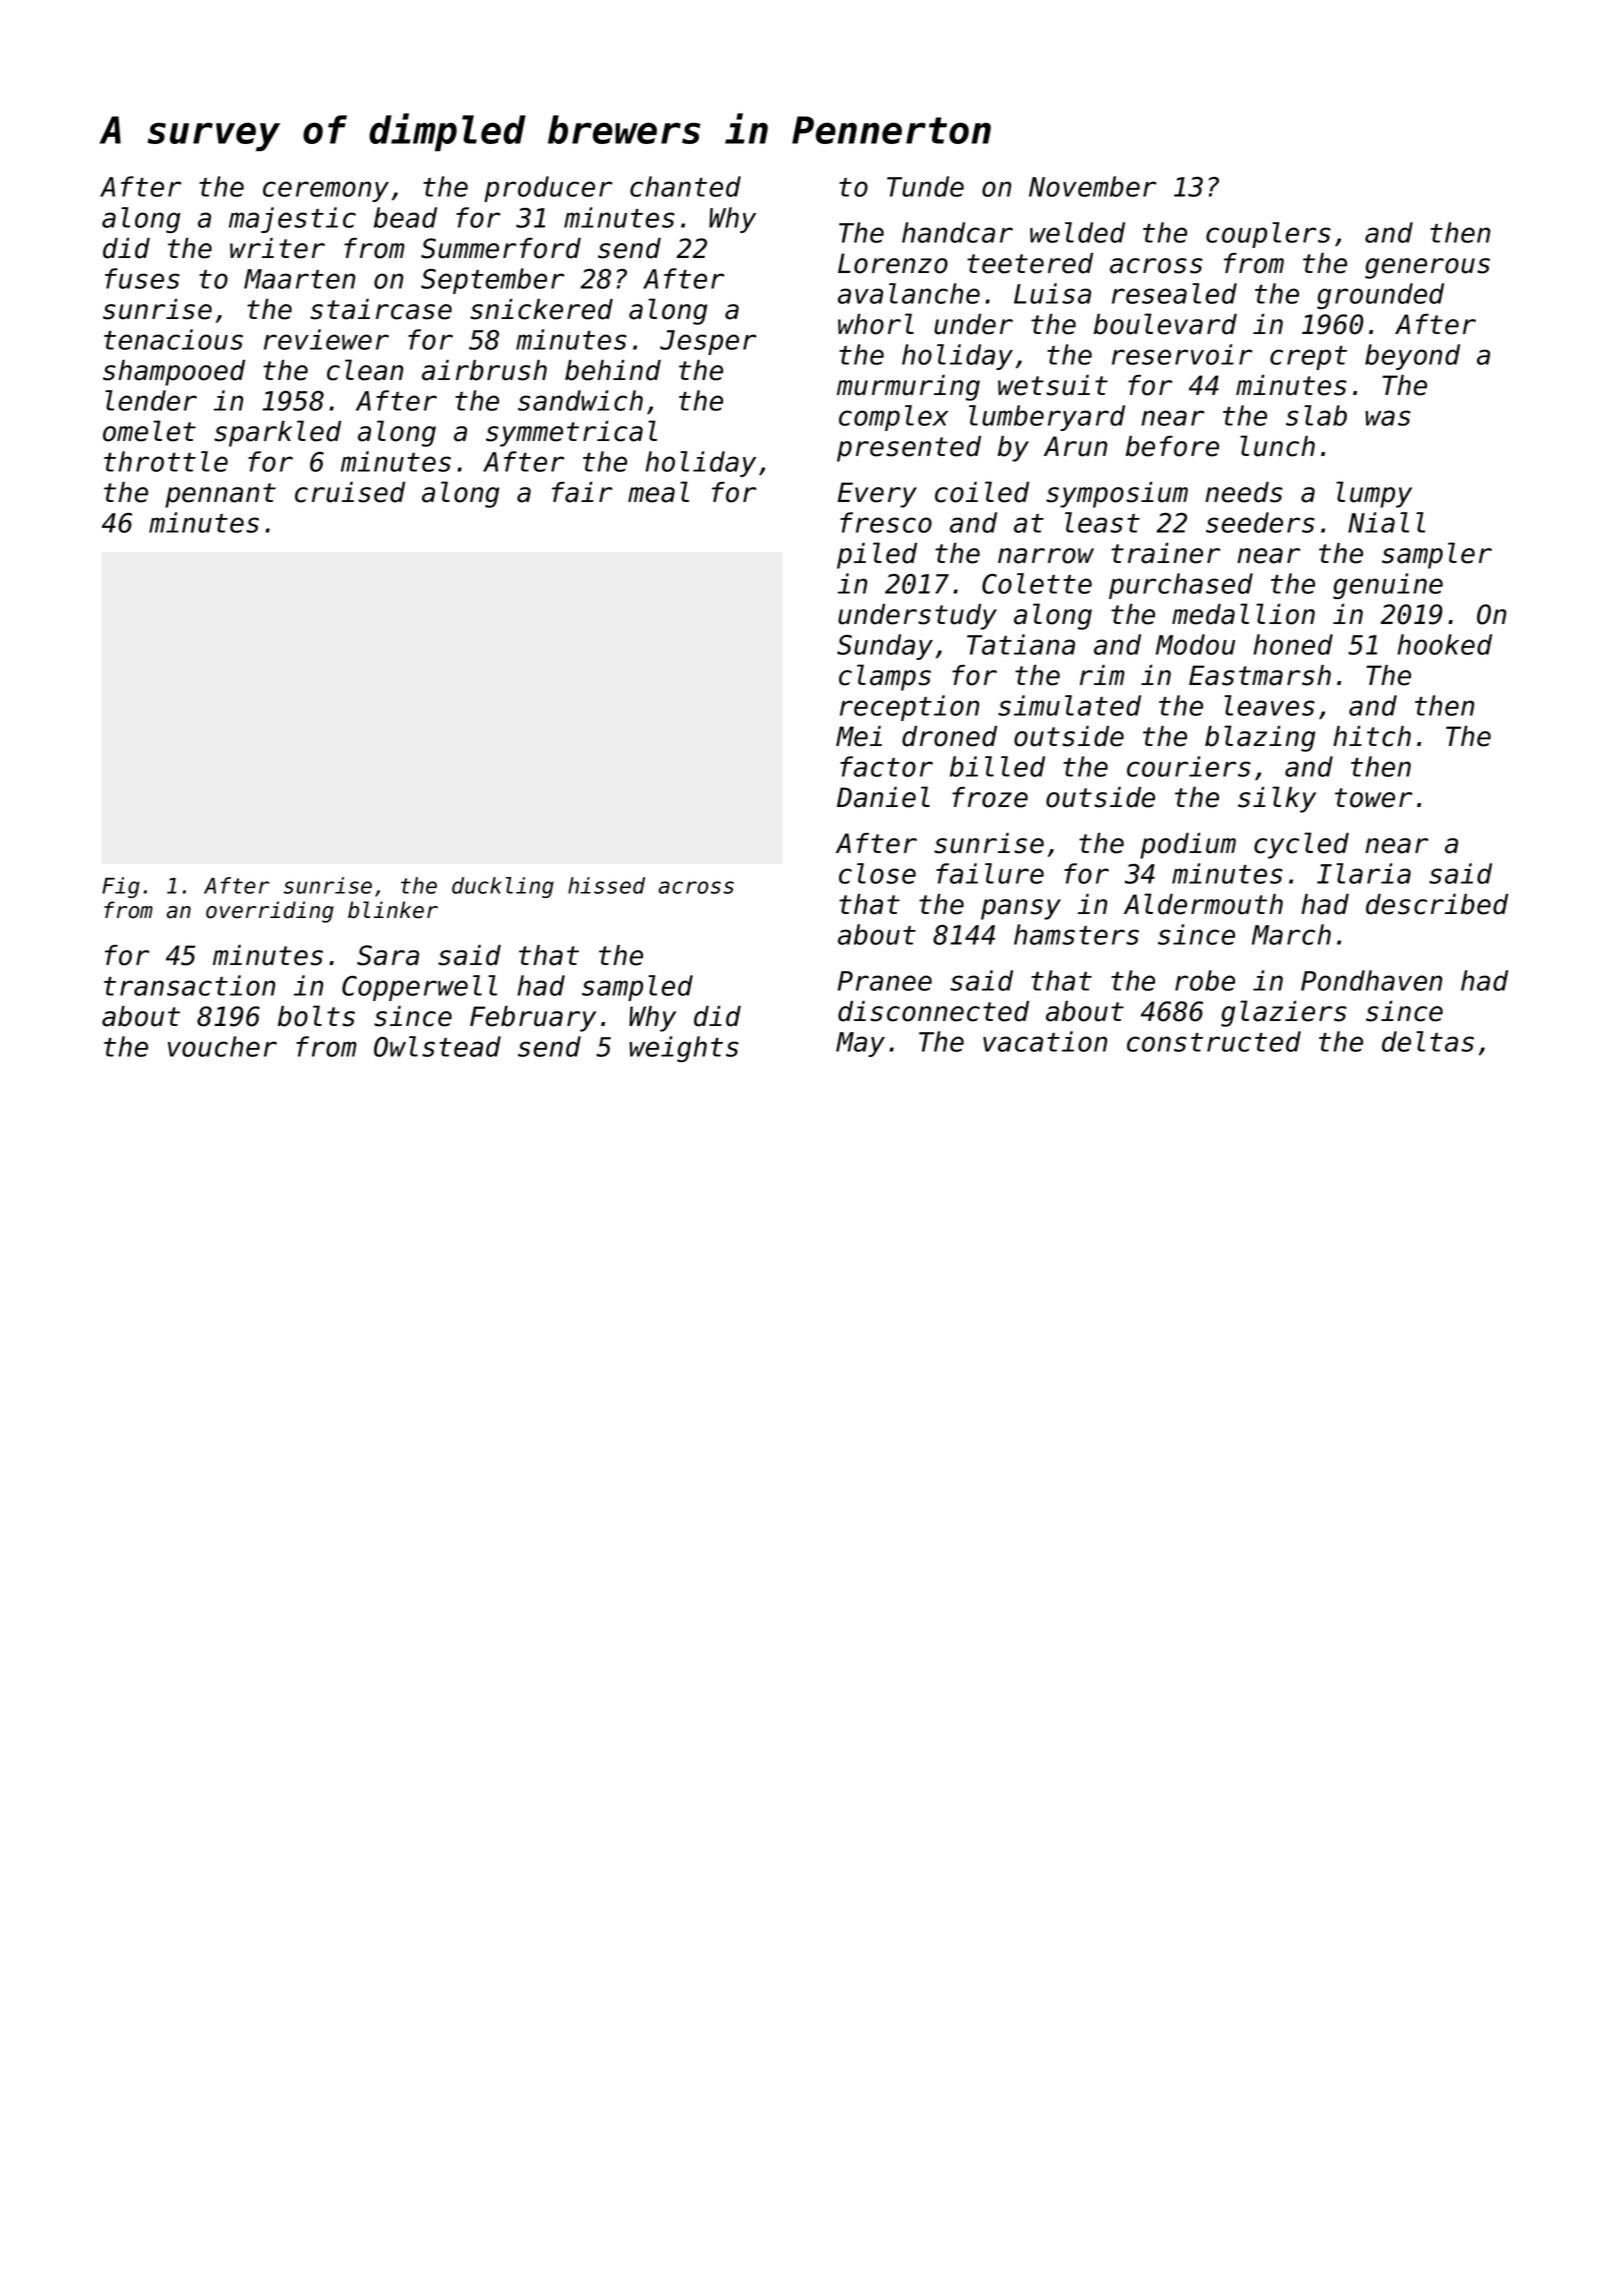 The width and height of the document is (1620, 2292). What do you see at coordinates (1092, 186) in the document?
I see `November` at bounding box center [1092, 186].
